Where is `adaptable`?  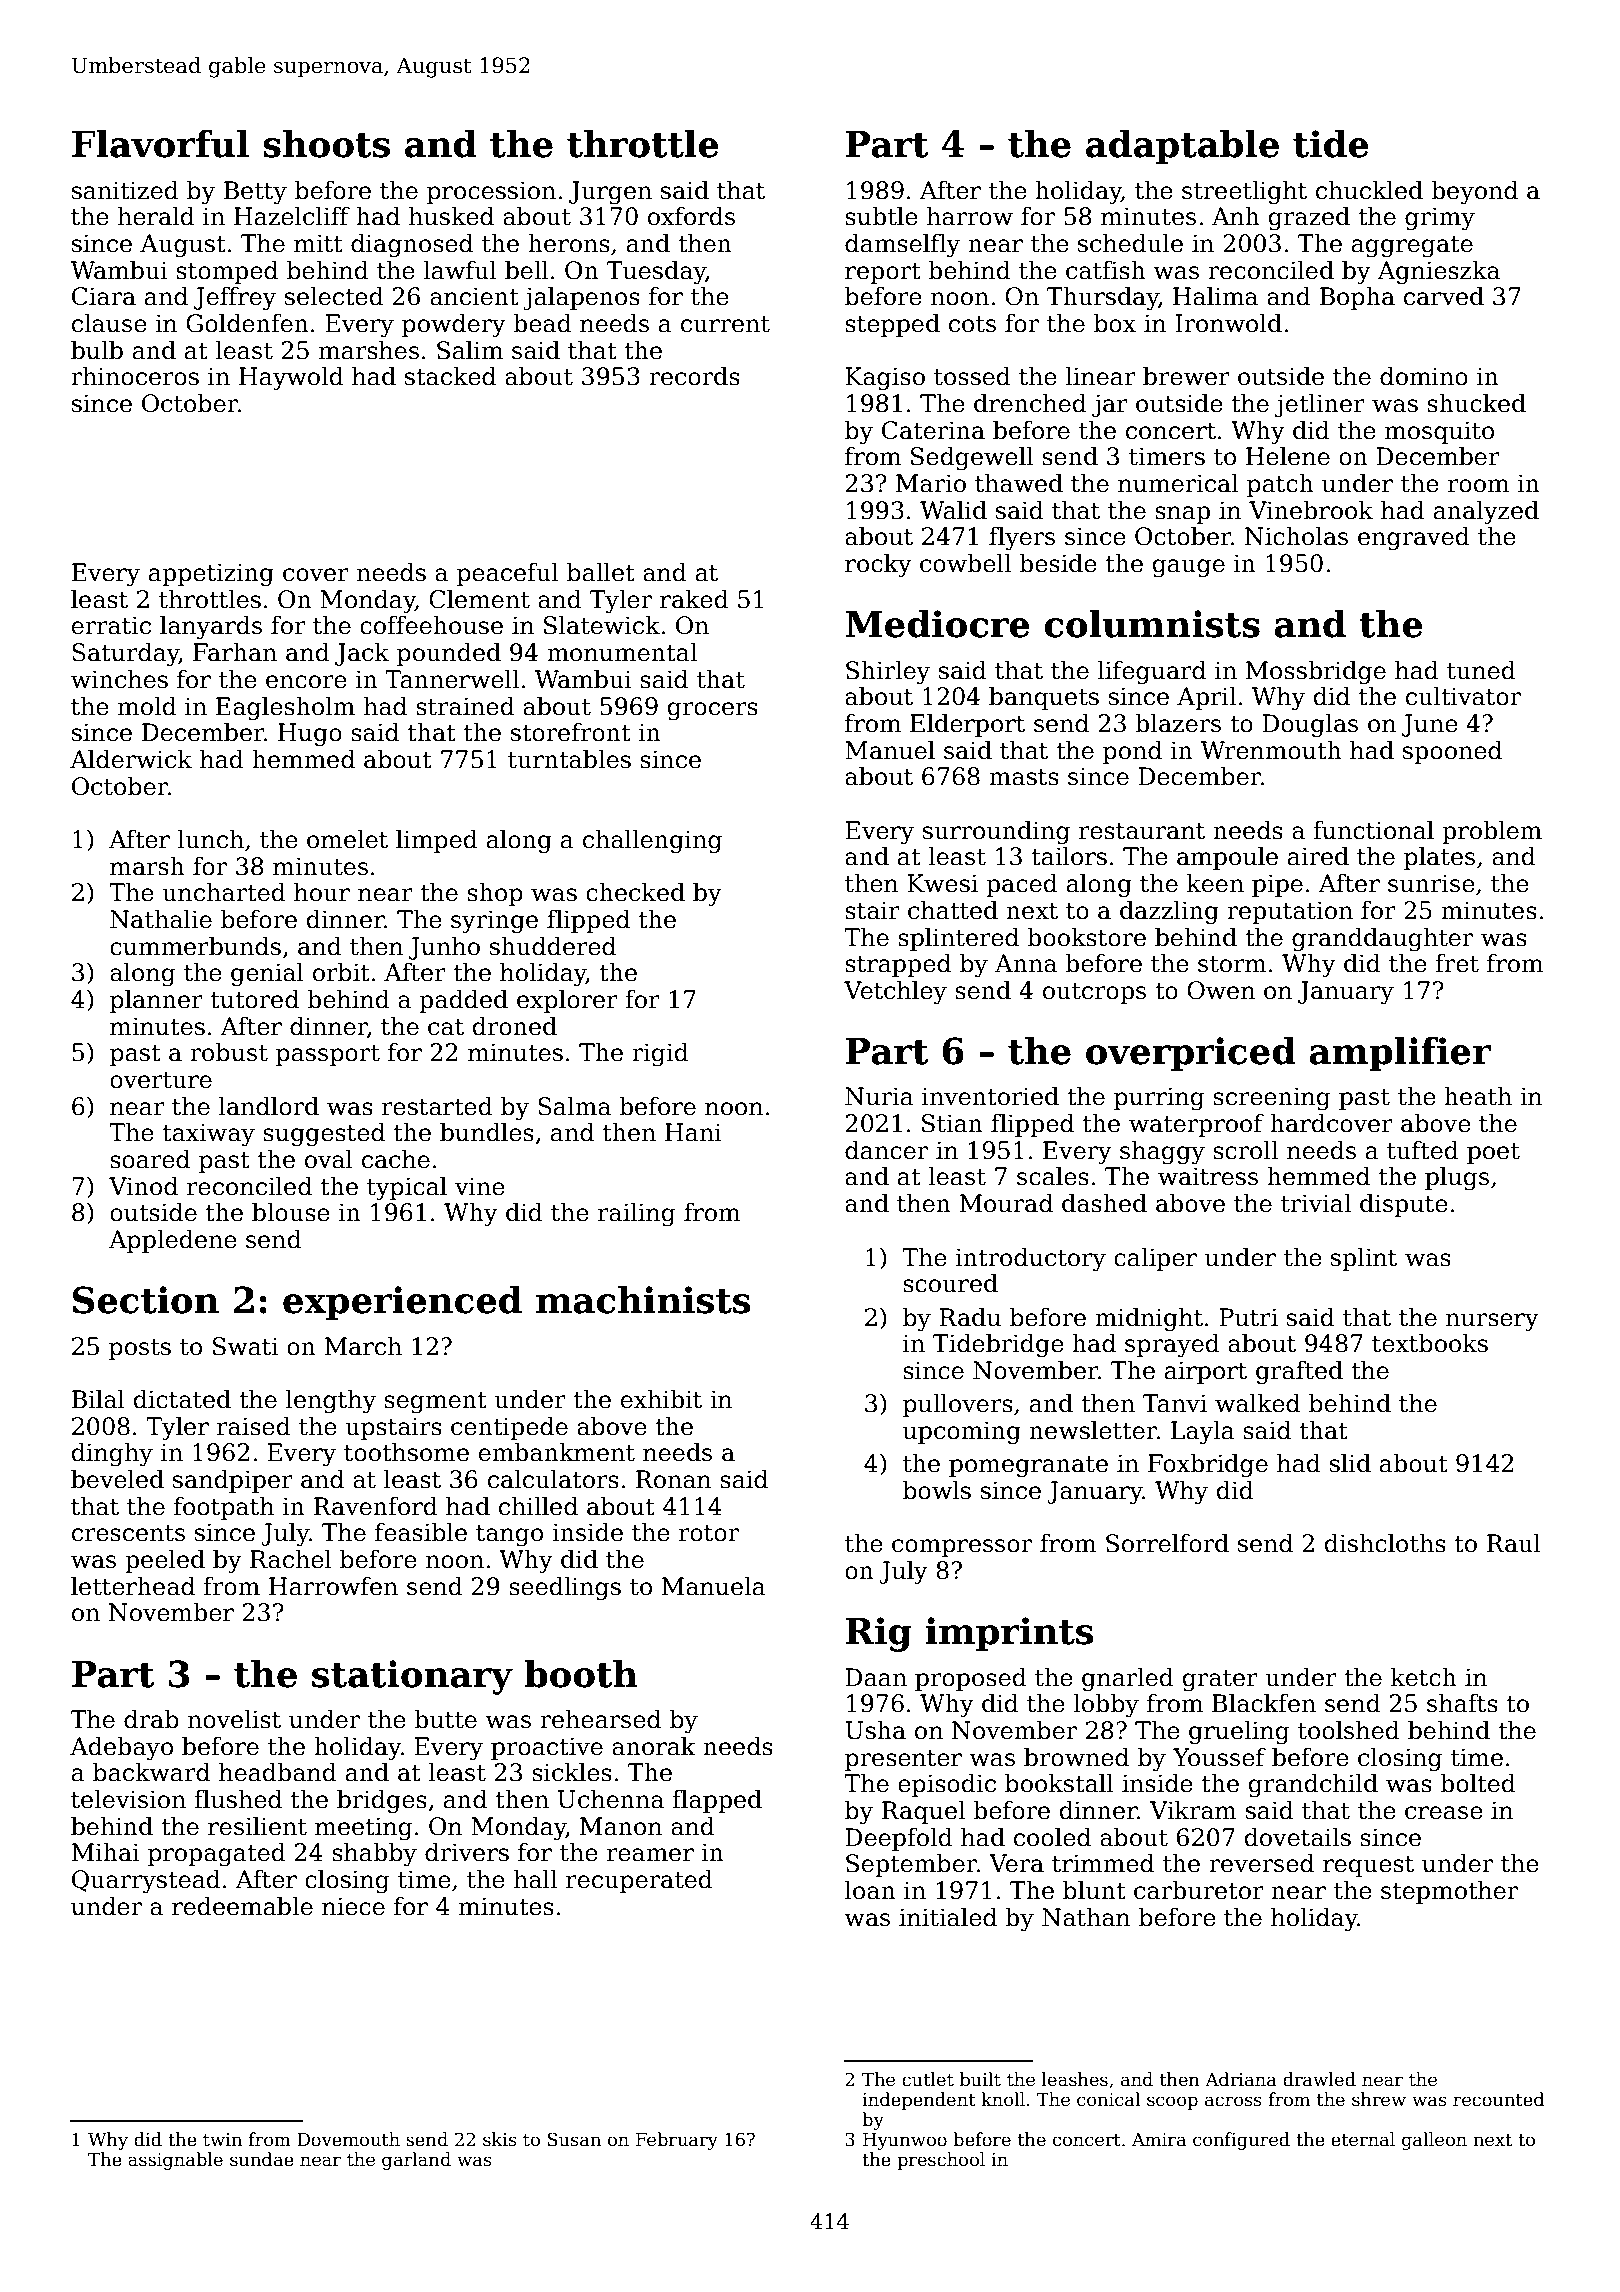 adaptable is located at coordinates (1182, 147).
